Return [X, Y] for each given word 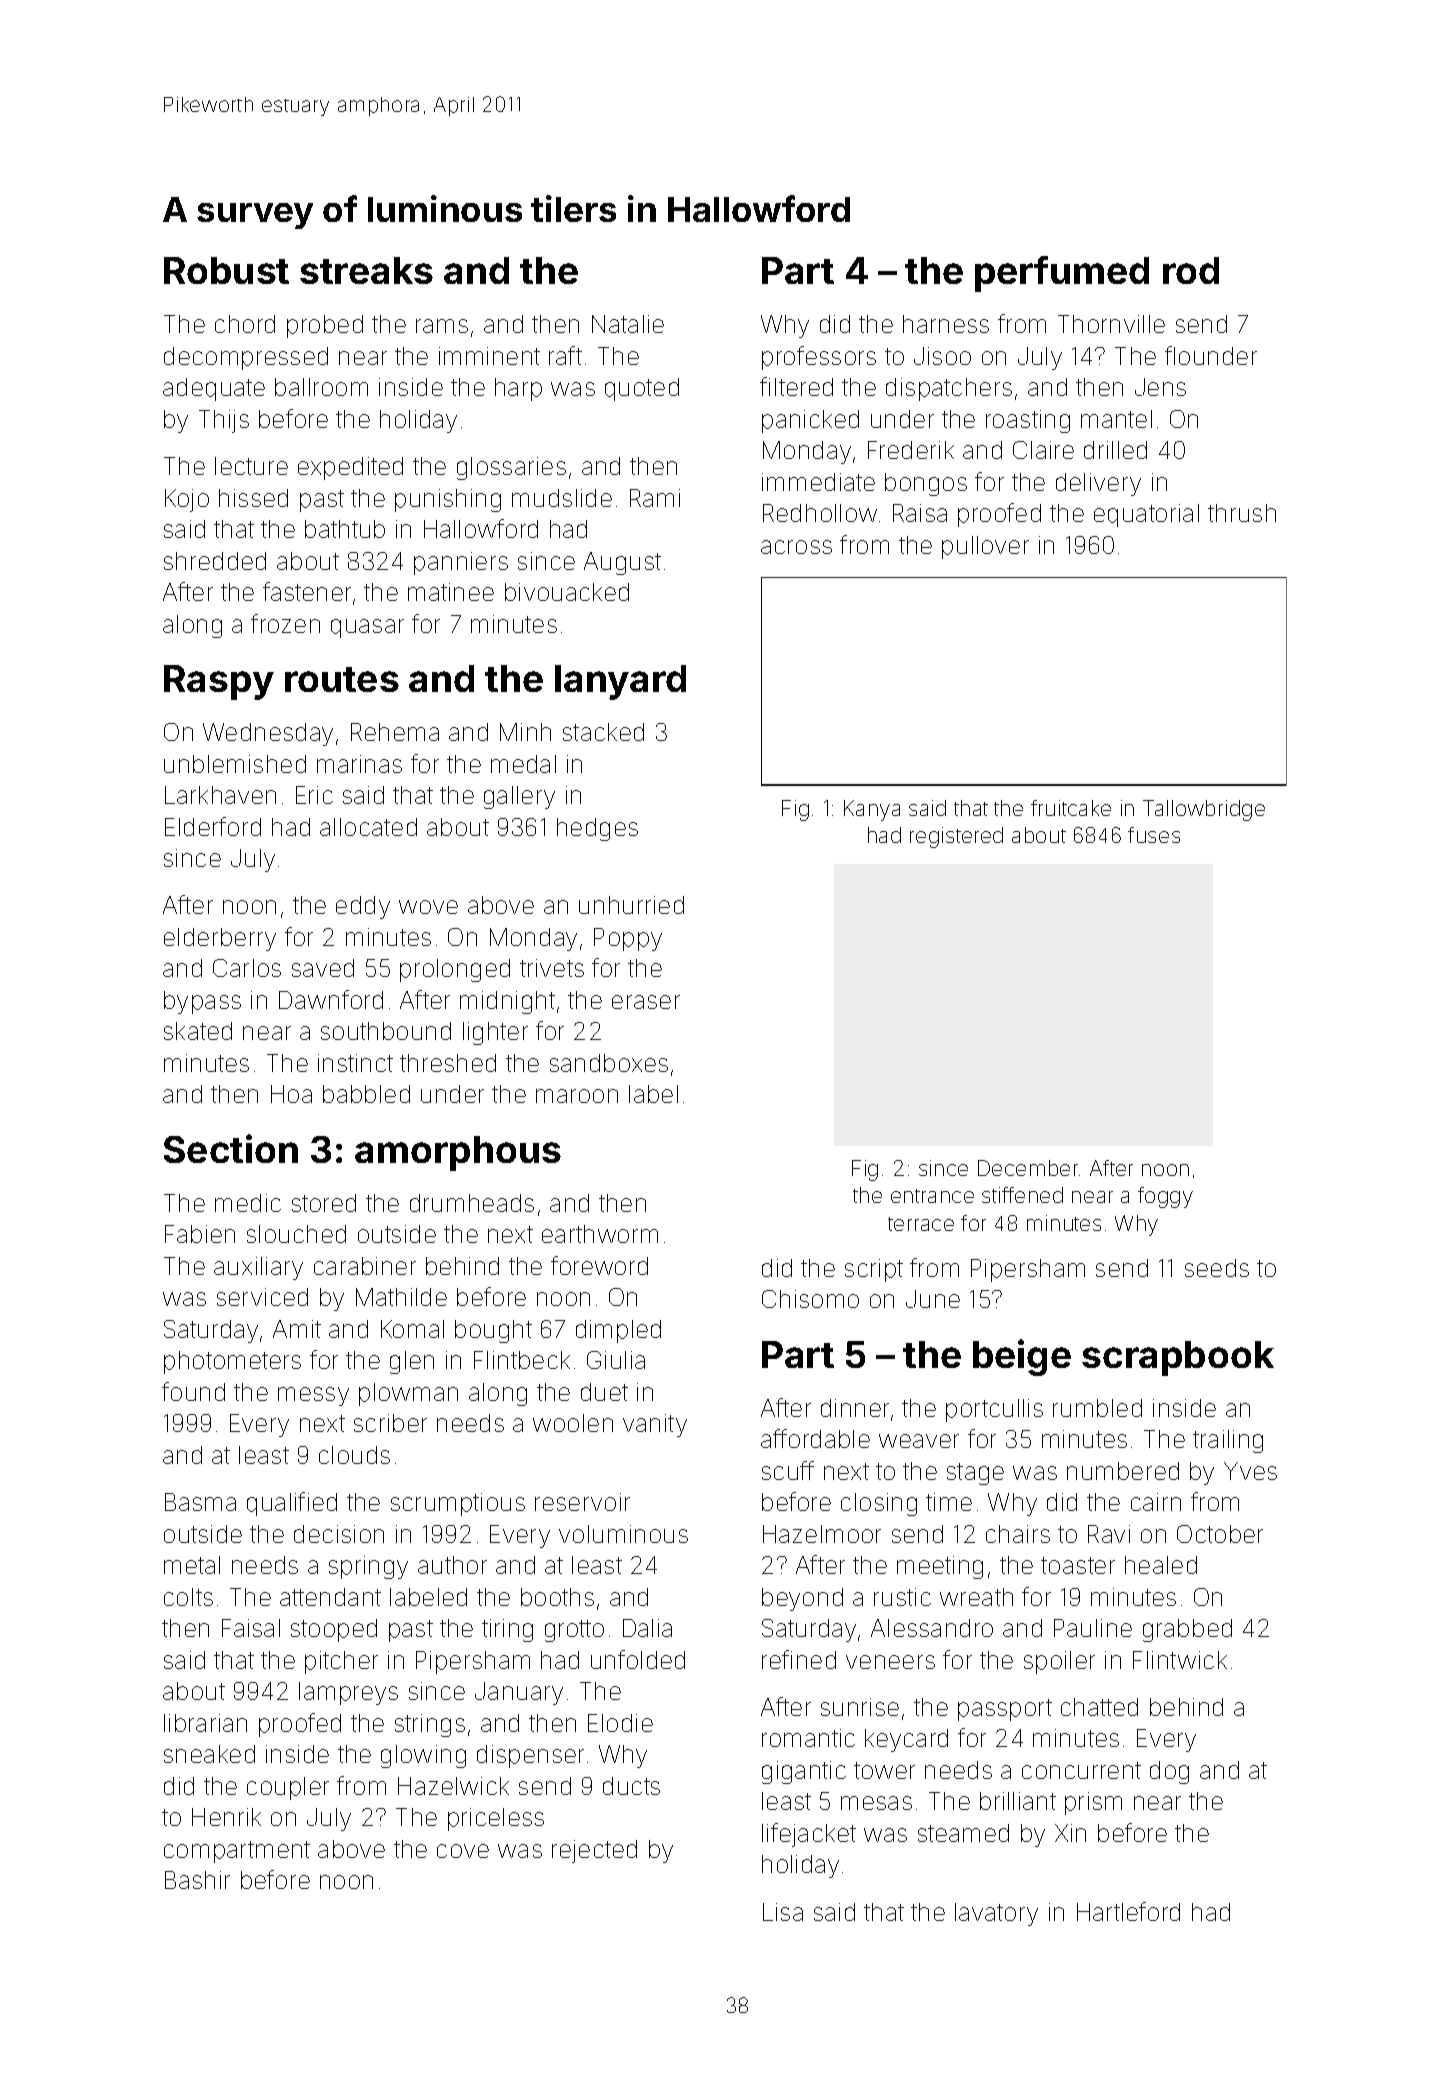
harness [946, 324]
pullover [985, 547]
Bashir [197, 1880]
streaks [366, 270]
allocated [368, 827]
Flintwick [1180, 1660]
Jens [1160, 387]
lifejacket [809, 1835]
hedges [597, 829]
